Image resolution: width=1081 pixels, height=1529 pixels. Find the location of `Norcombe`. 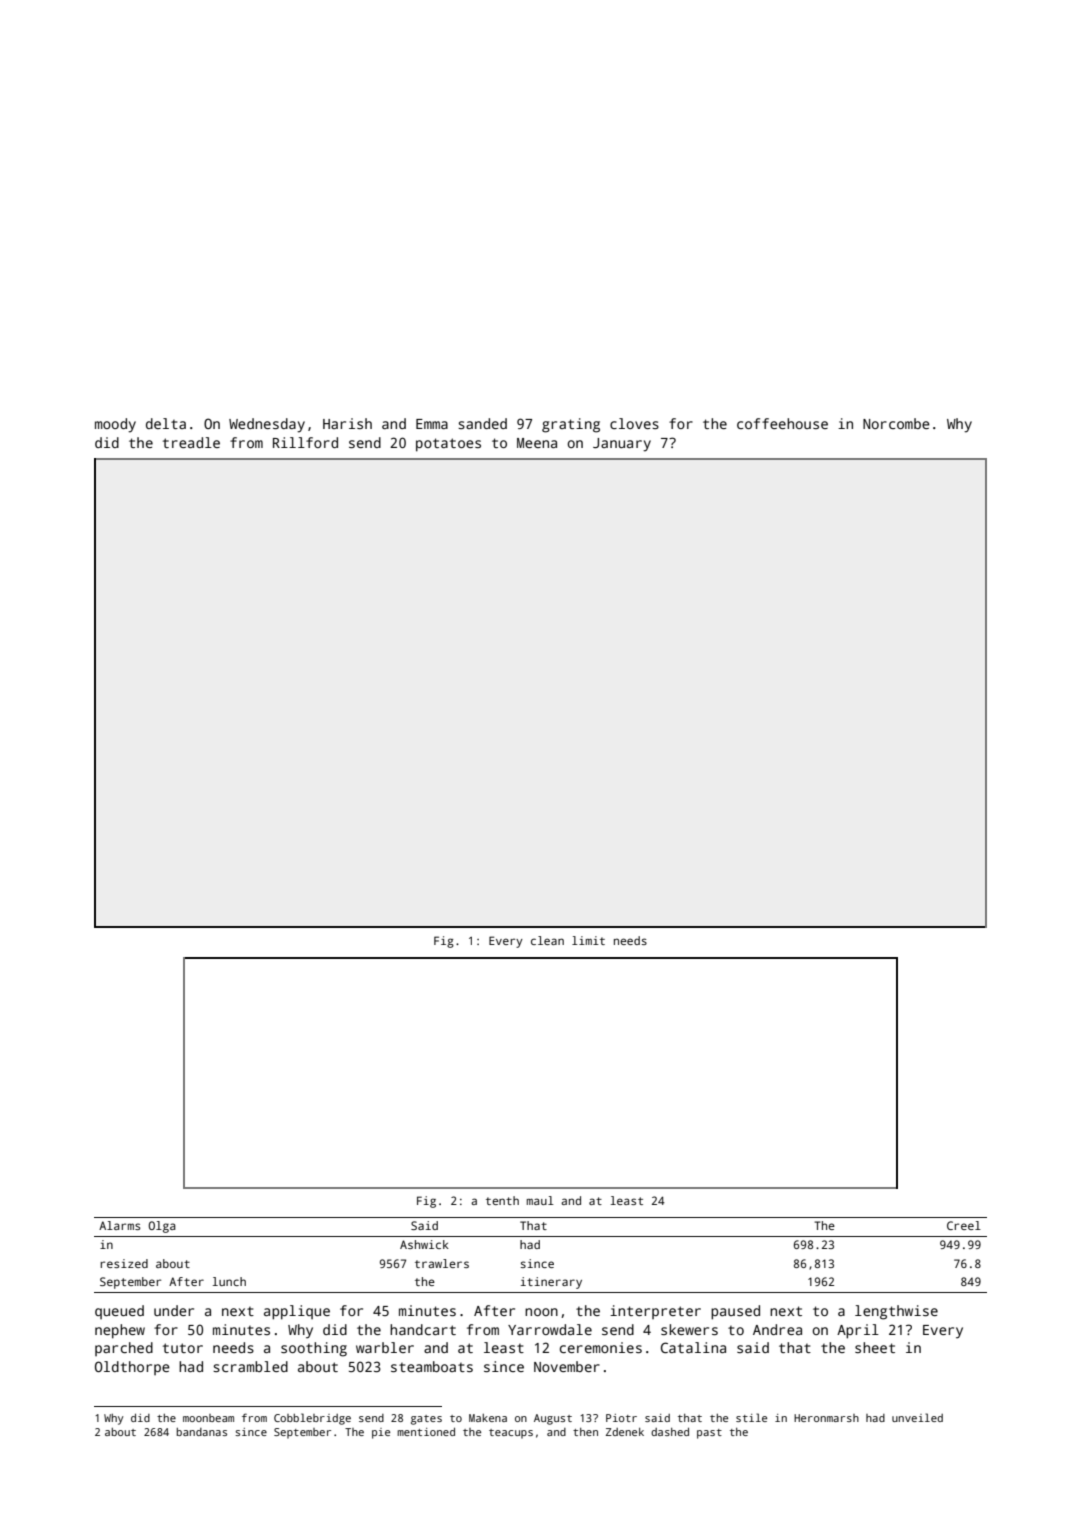

Norcombe is located at coordinates (896, 423).
